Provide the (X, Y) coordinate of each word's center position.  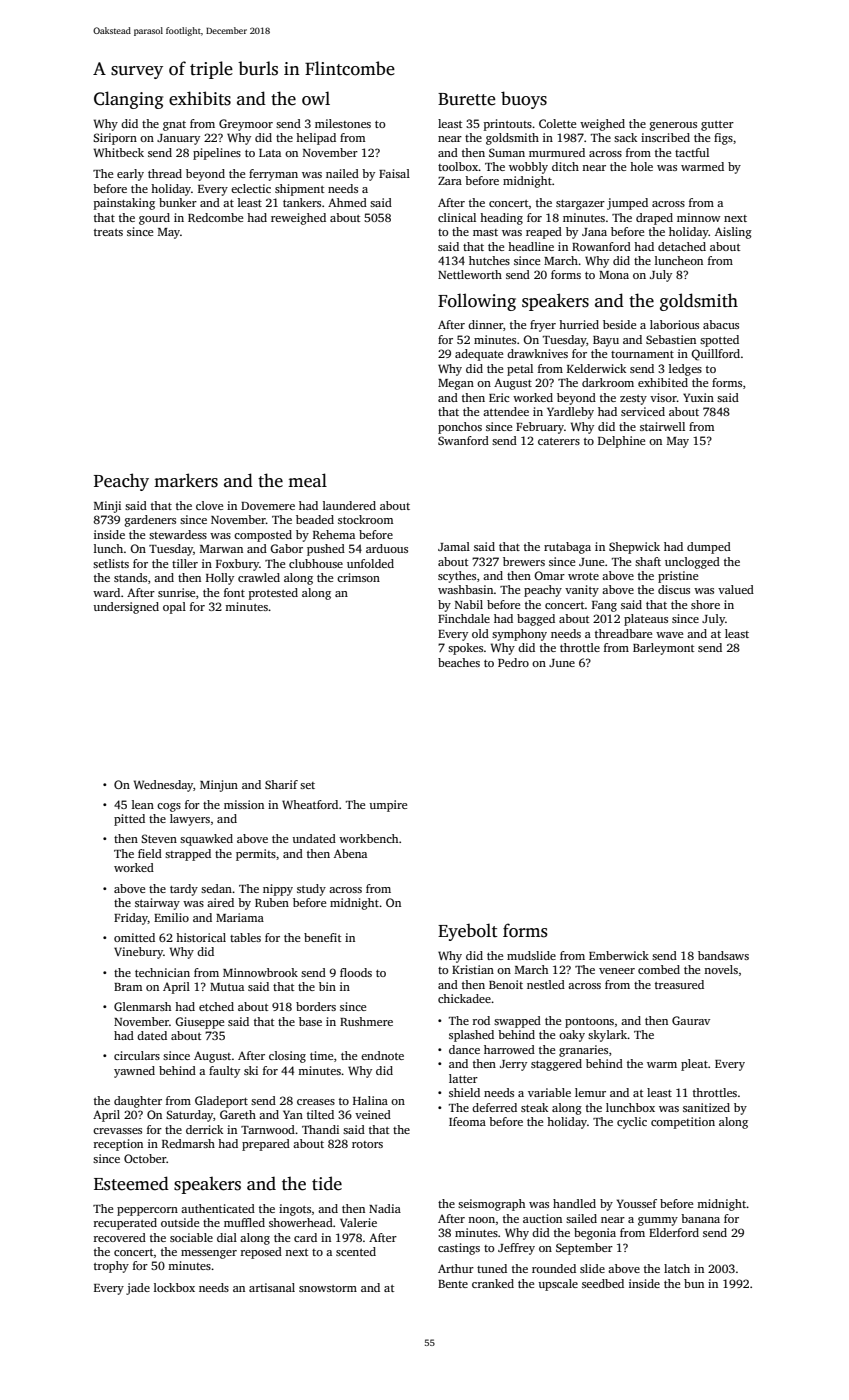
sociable (191, 1237)
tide (327, 1183)
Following (477, 302)
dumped (709, 548)
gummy (658, 1221)
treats (108, 232)
